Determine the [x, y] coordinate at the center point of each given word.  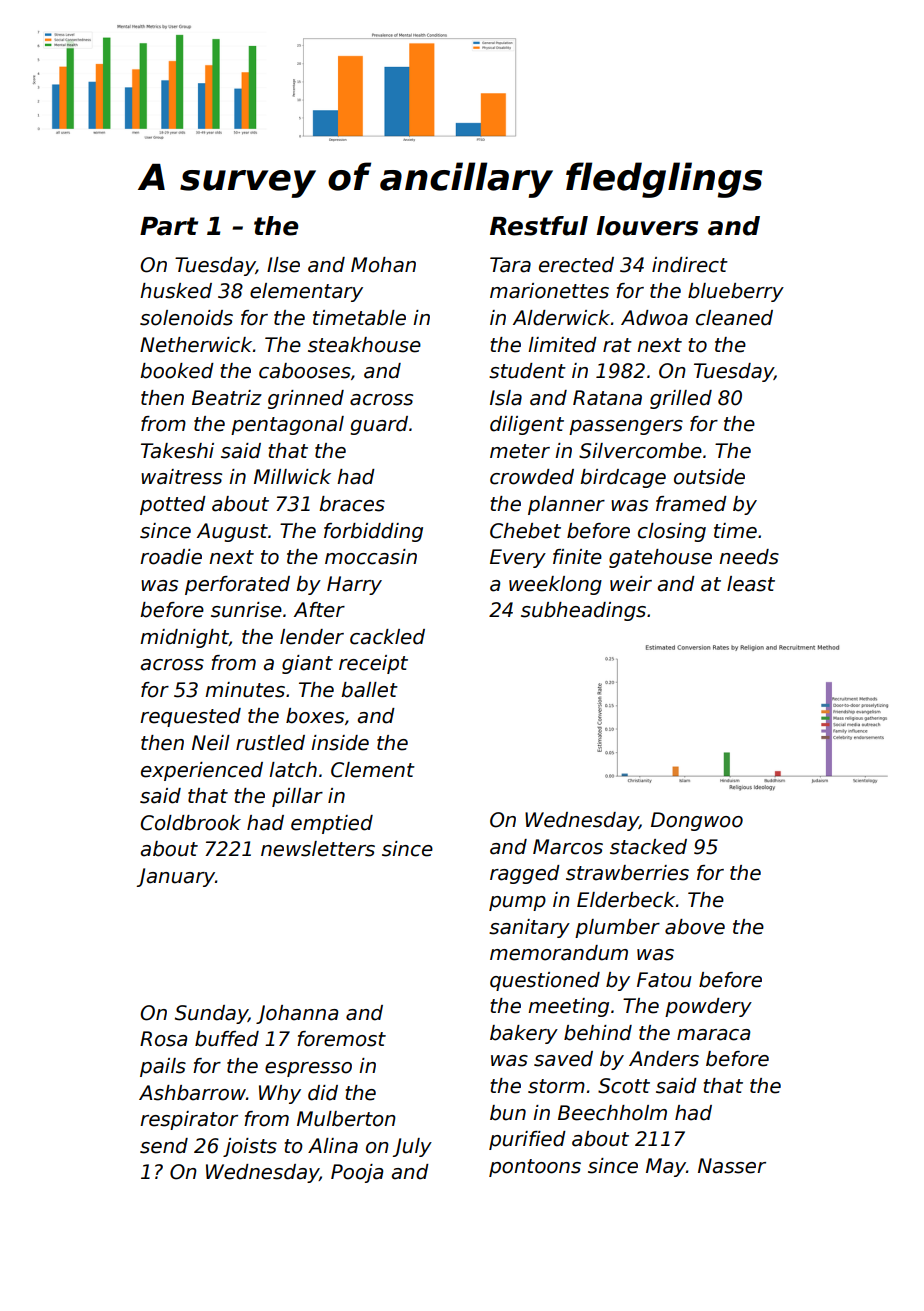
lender [312, 637]
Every [518, 558]
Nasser [732, 1166]
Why [280, 1094]
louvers [647, 226]
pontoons [535, 1168]
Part [169, 226]
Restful [539, 226]
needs [749, 557]
